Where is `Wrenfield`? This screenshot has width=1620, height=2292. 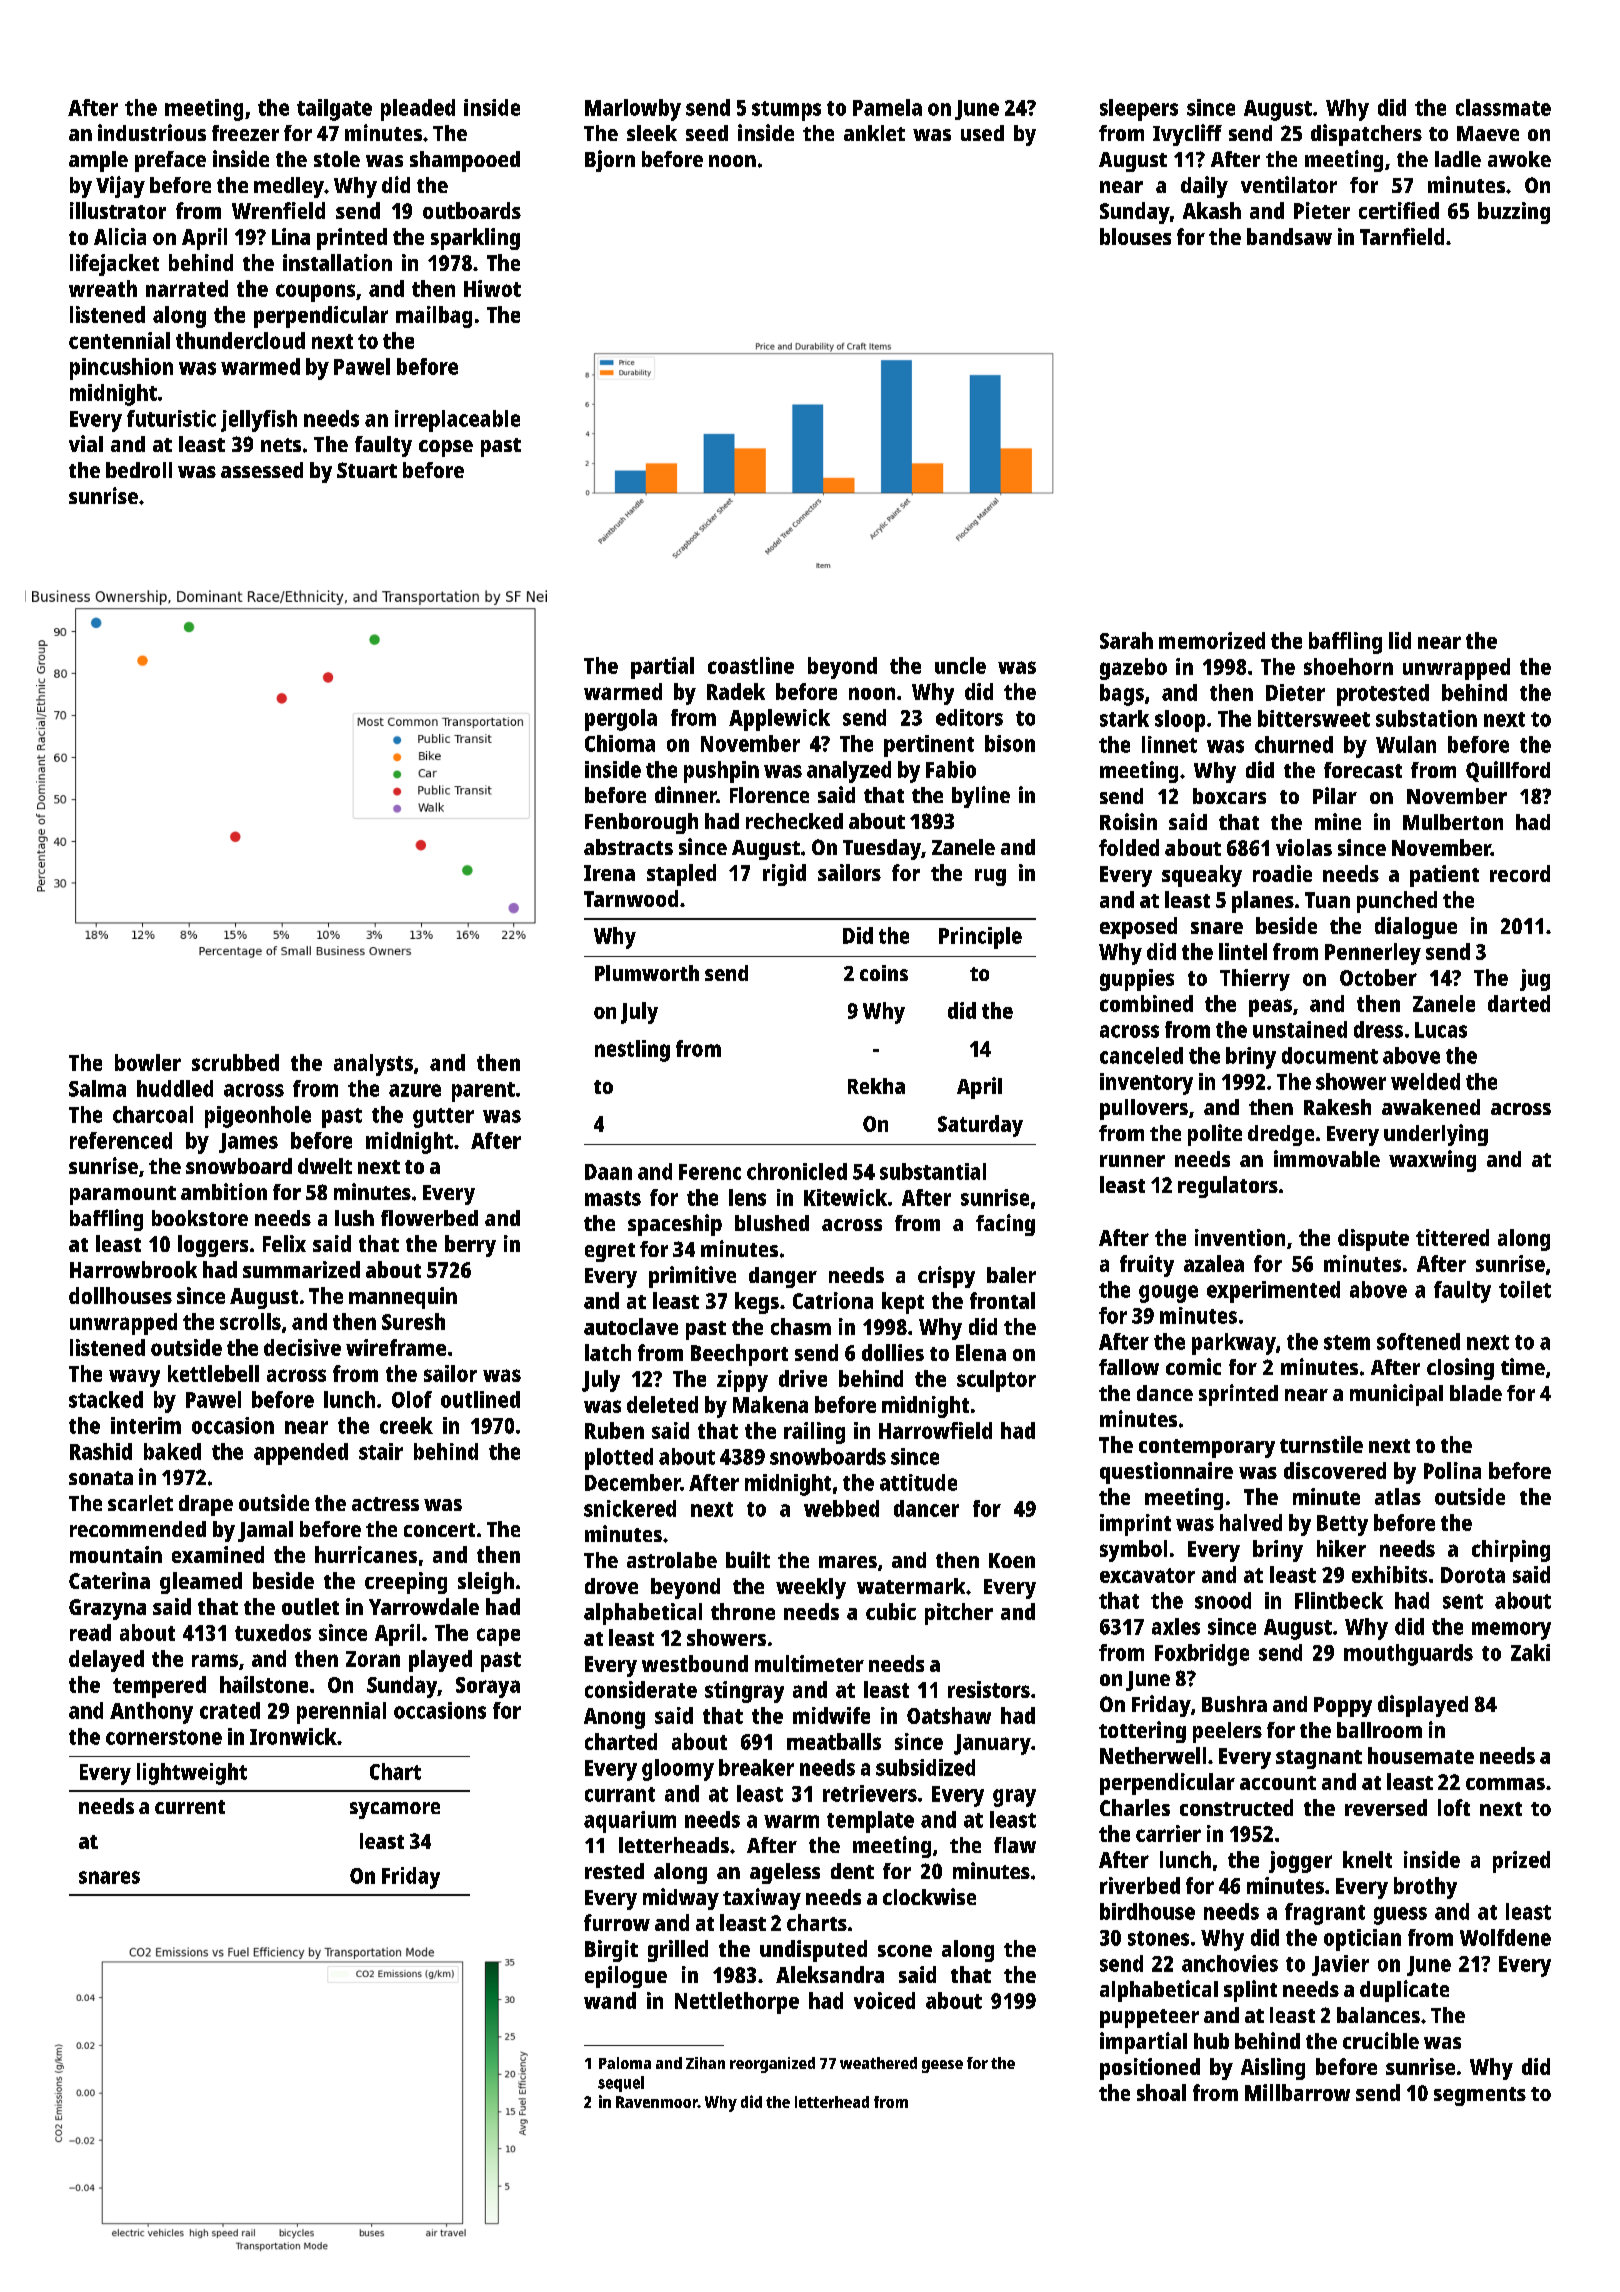
Wrenfield is located at coordinates (278, 210).
